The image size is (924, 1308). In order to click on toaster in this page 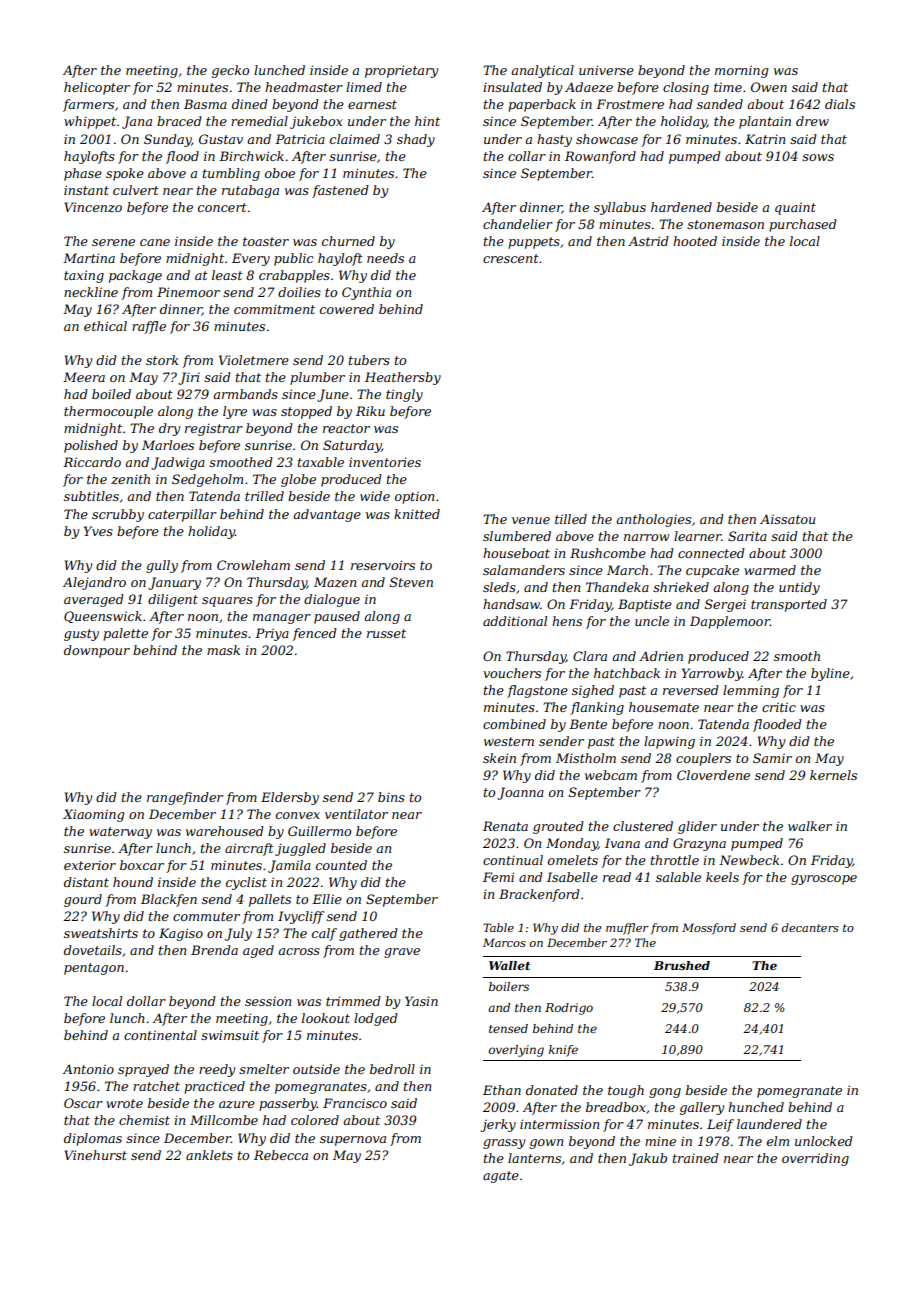, I will do `click(266, 241)`.
